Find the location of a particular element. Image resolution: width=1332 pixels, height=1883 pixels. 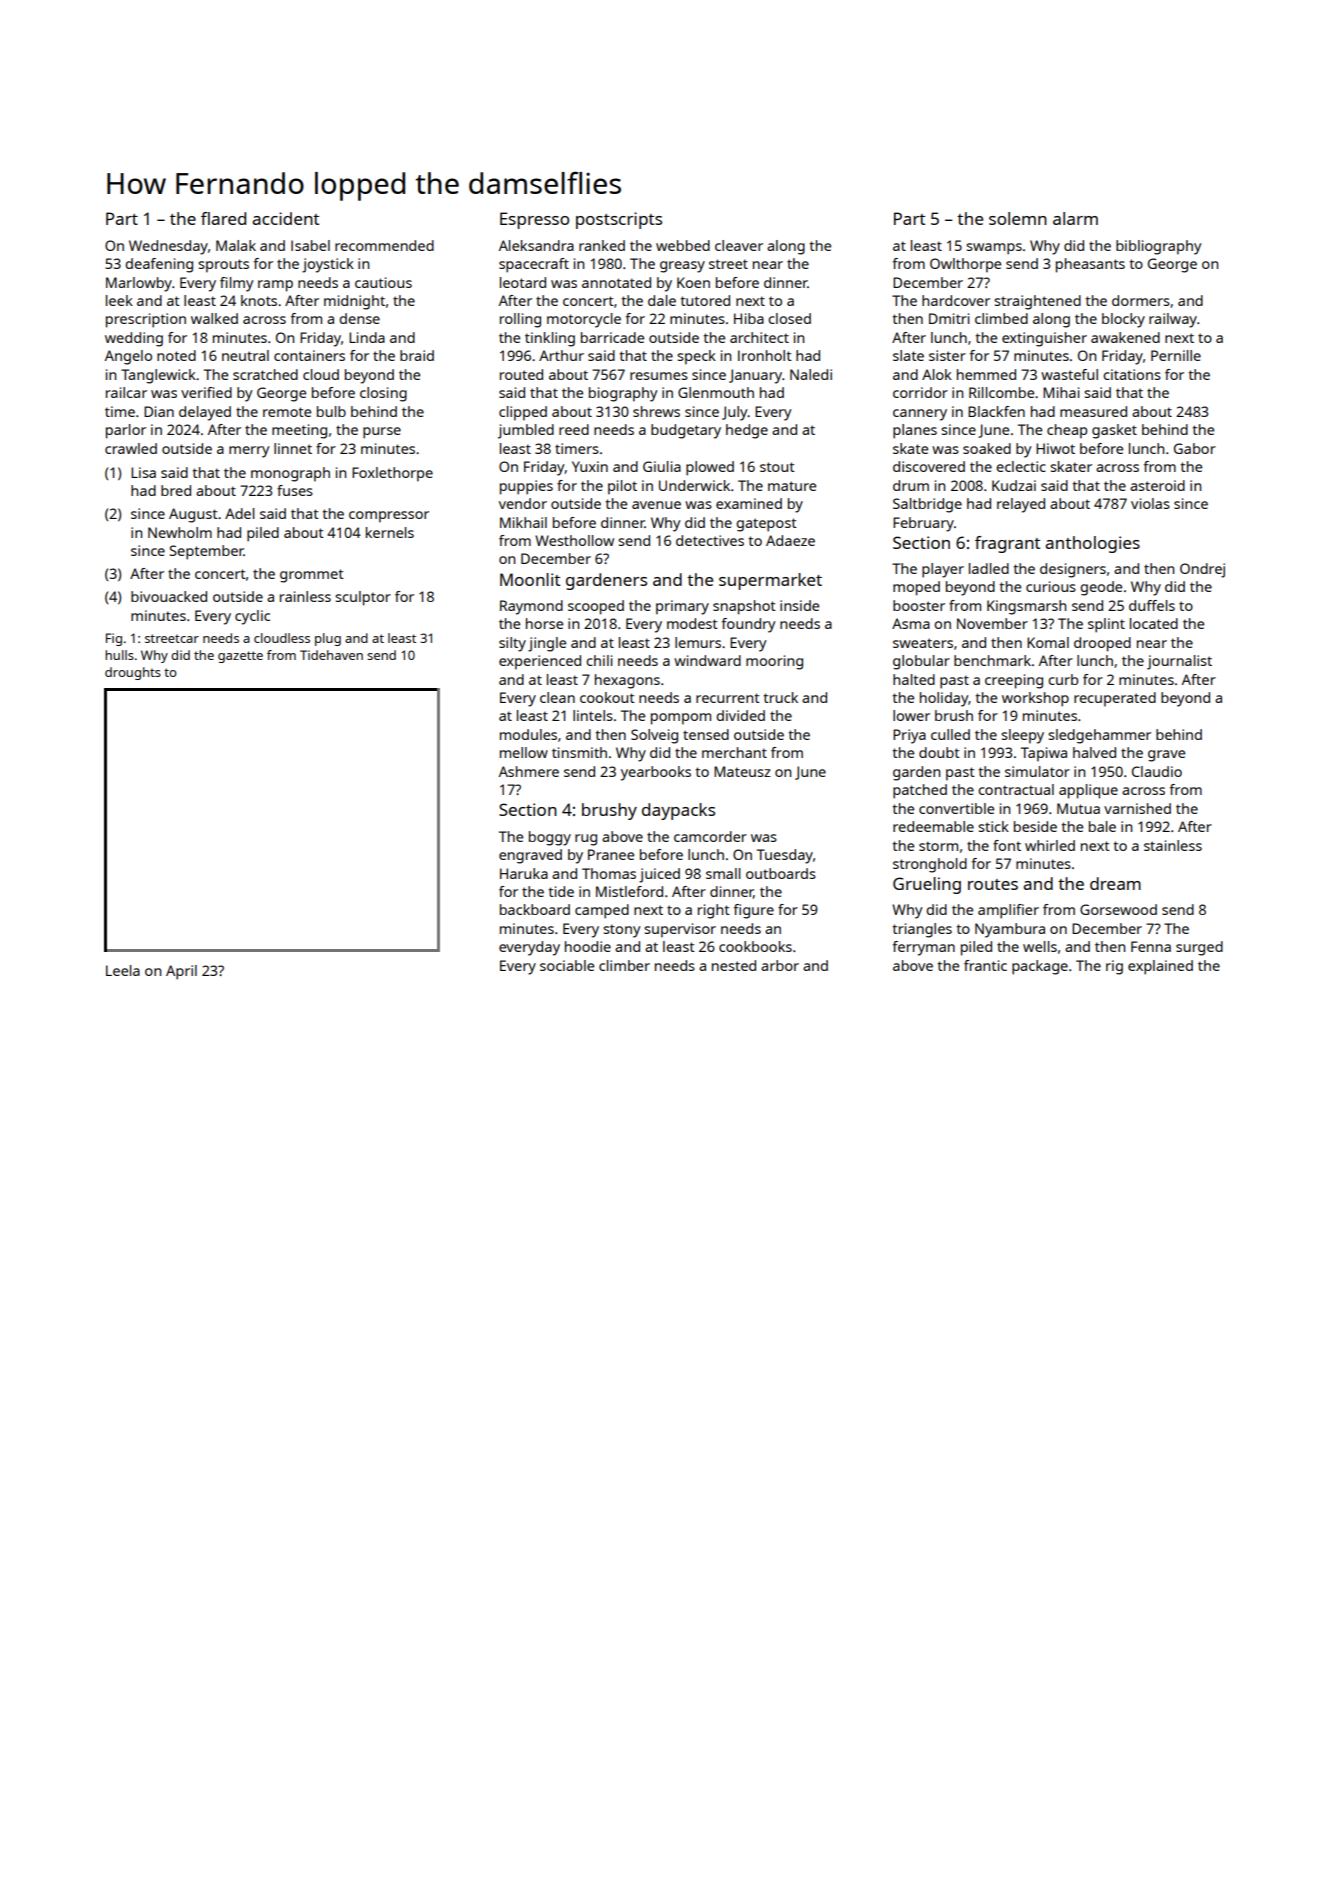

April is located at coordinates (181, 972).
